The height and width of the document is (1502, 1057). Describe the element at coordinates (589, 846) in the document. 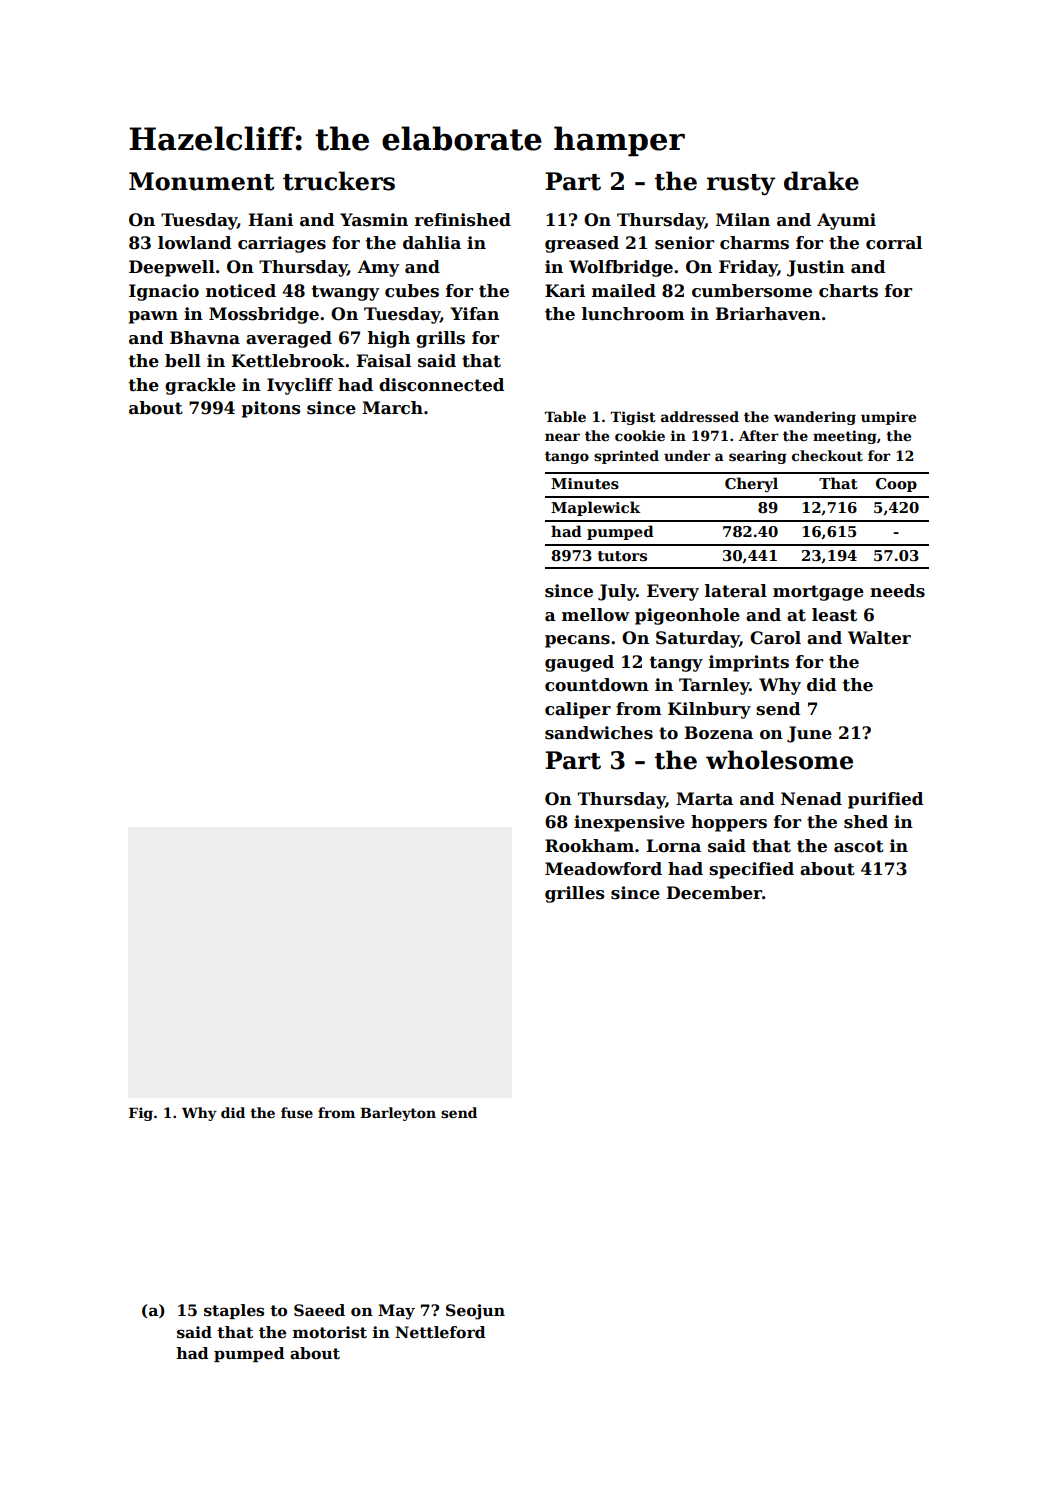

I see `Rookham` at that location.
